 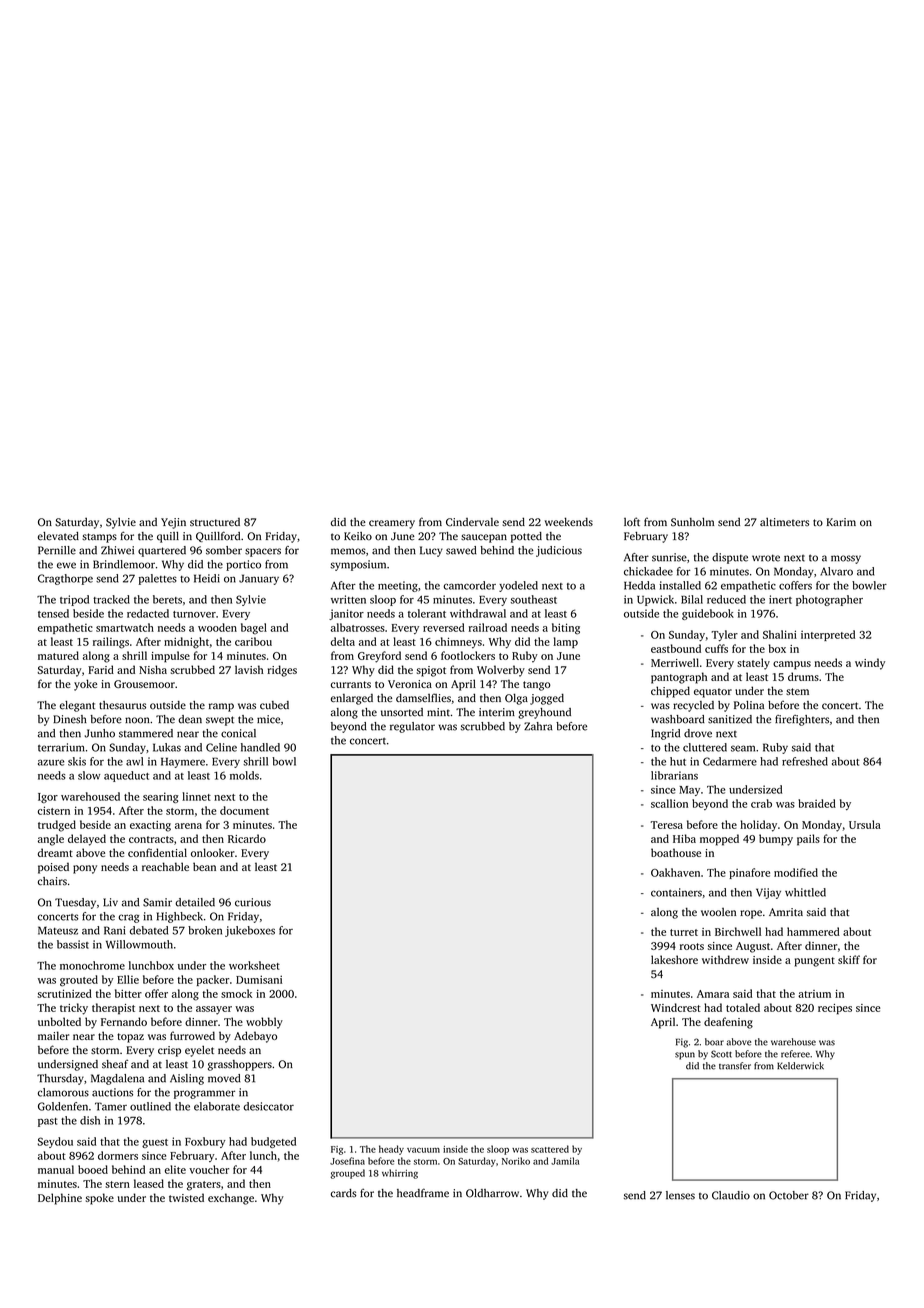 What do you see at coordinates (472, 522) in the screenshot?
I see `Cindervale` at bounding box center [472, 522].
